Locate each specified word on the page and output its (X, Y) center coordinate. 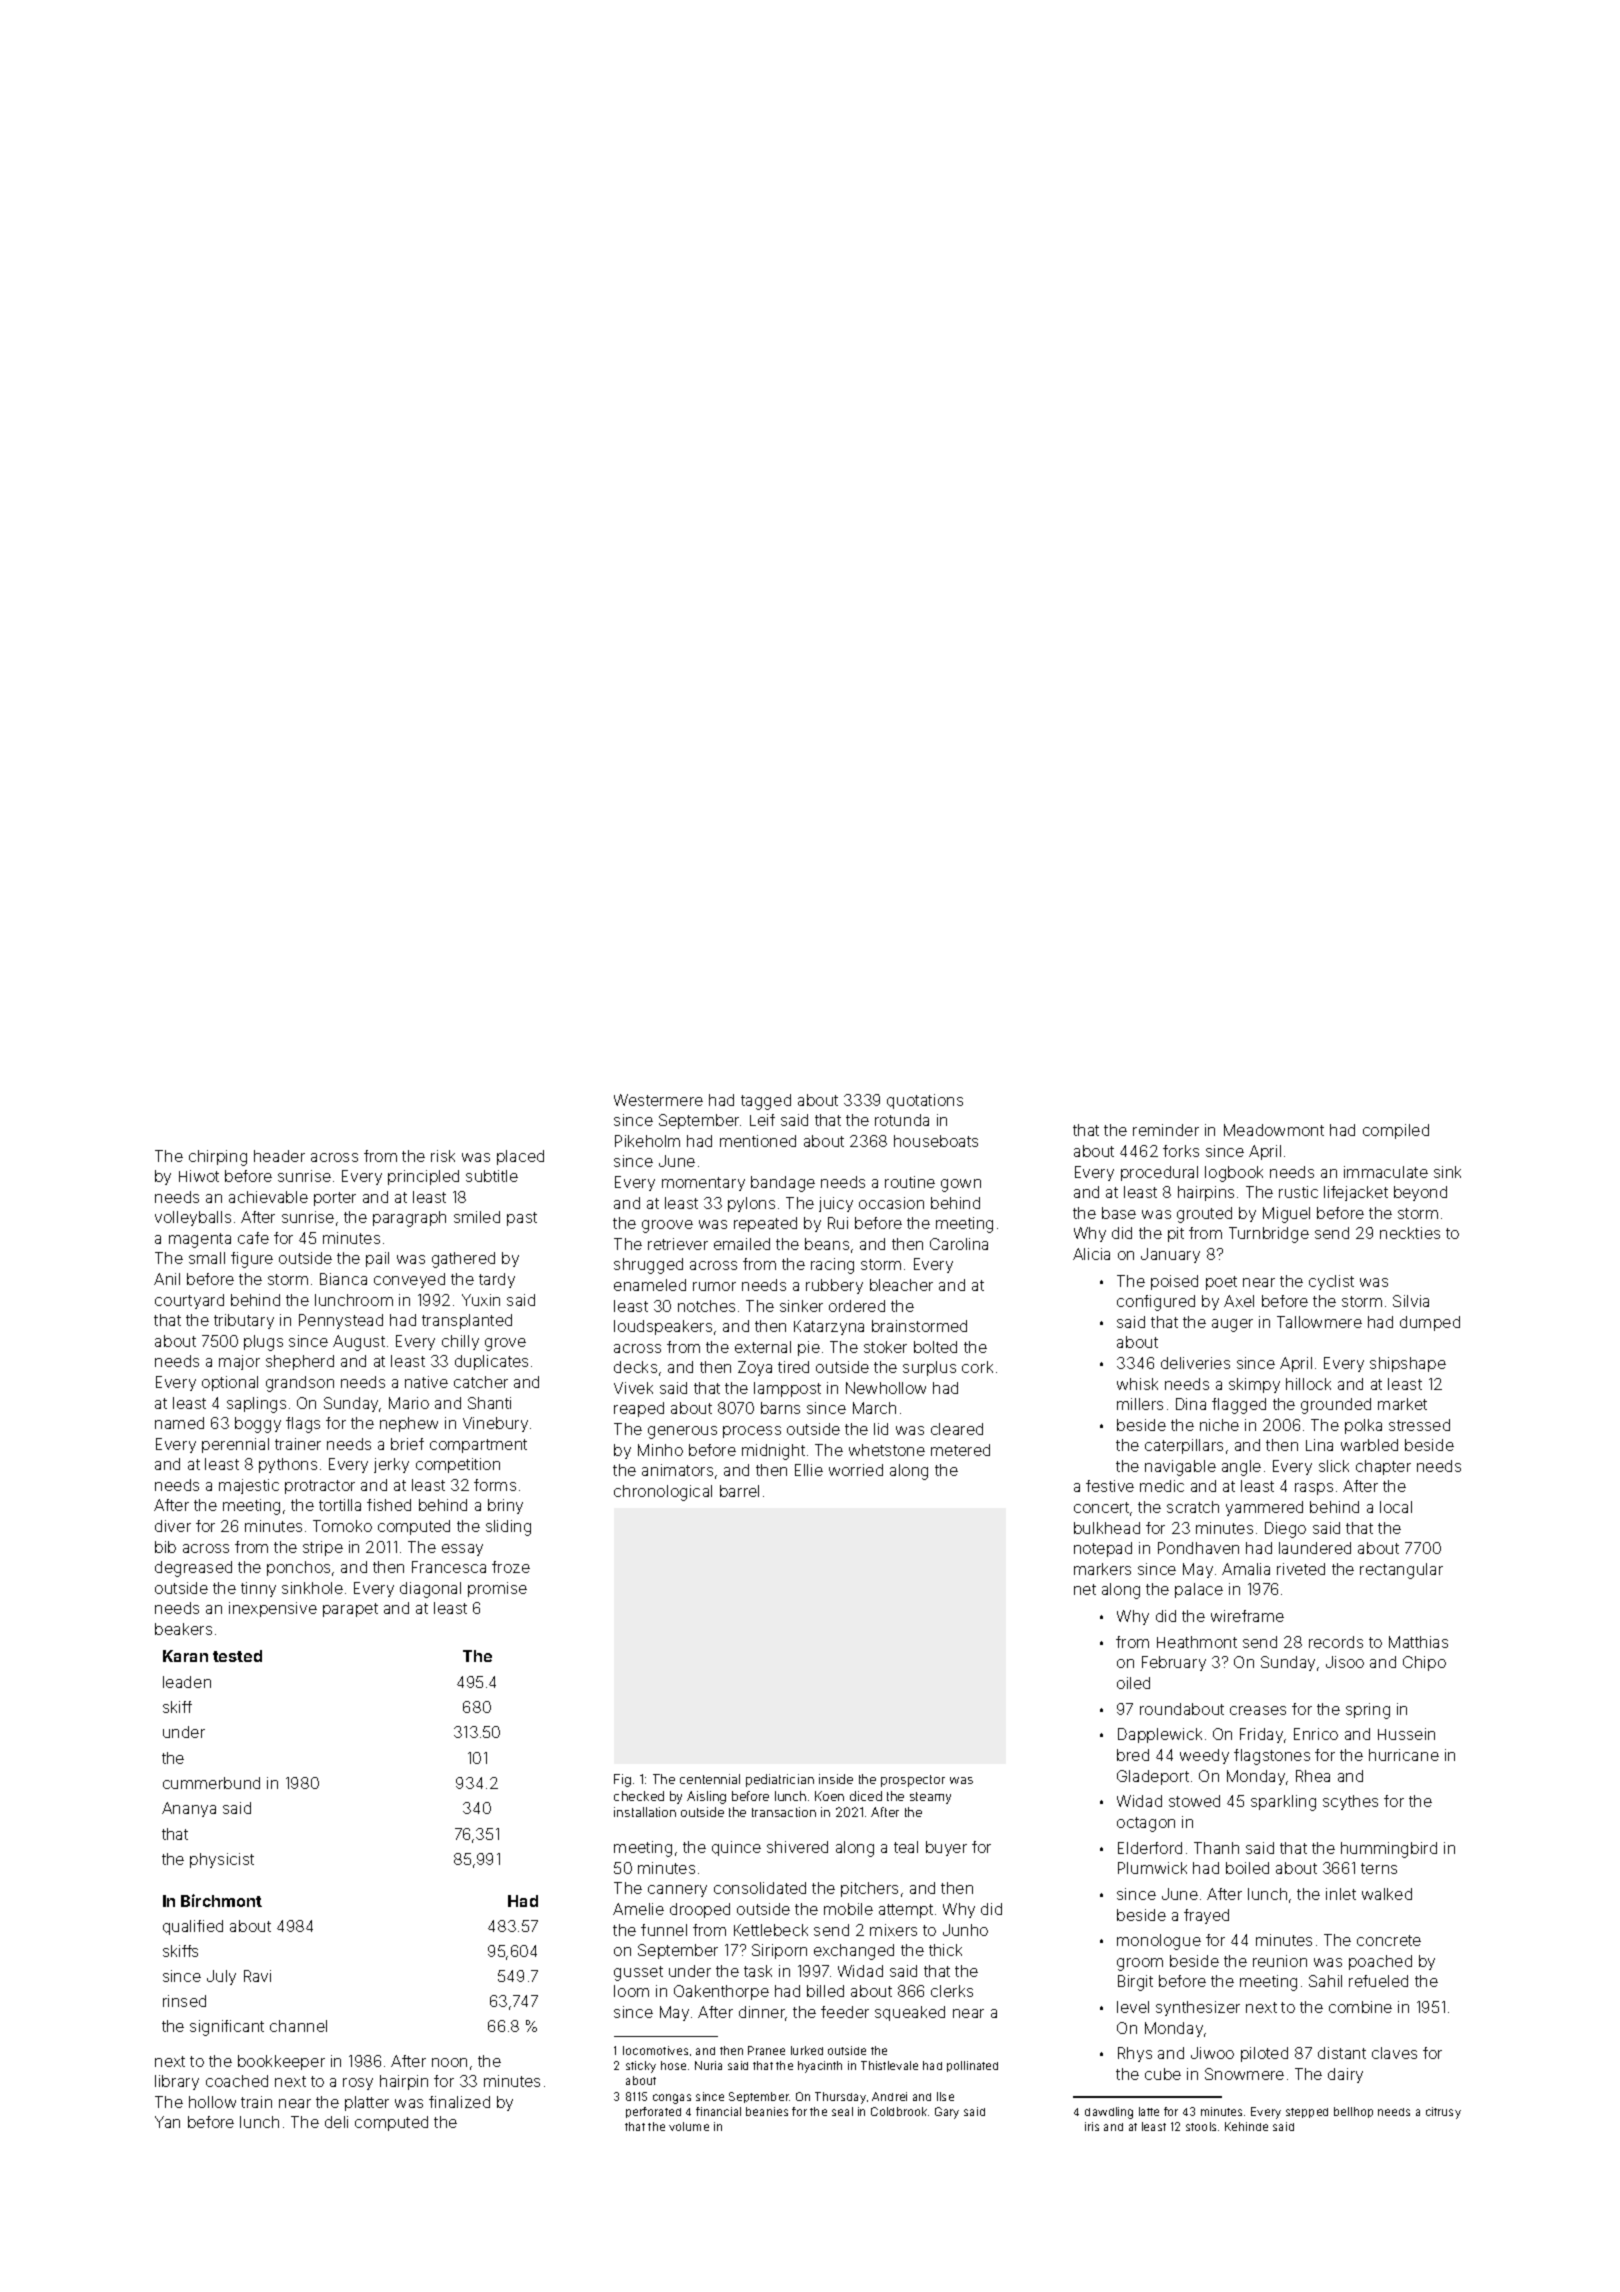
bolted (935, 1347)
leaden (187, 1682)
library (177, 2082)
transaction (784, 1812)
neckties (1410, 1233)
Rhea (1313, 1776)
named (179, 1423)
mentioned (758, 1141)
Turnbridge (1269, 1235)
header (279, 1156)
